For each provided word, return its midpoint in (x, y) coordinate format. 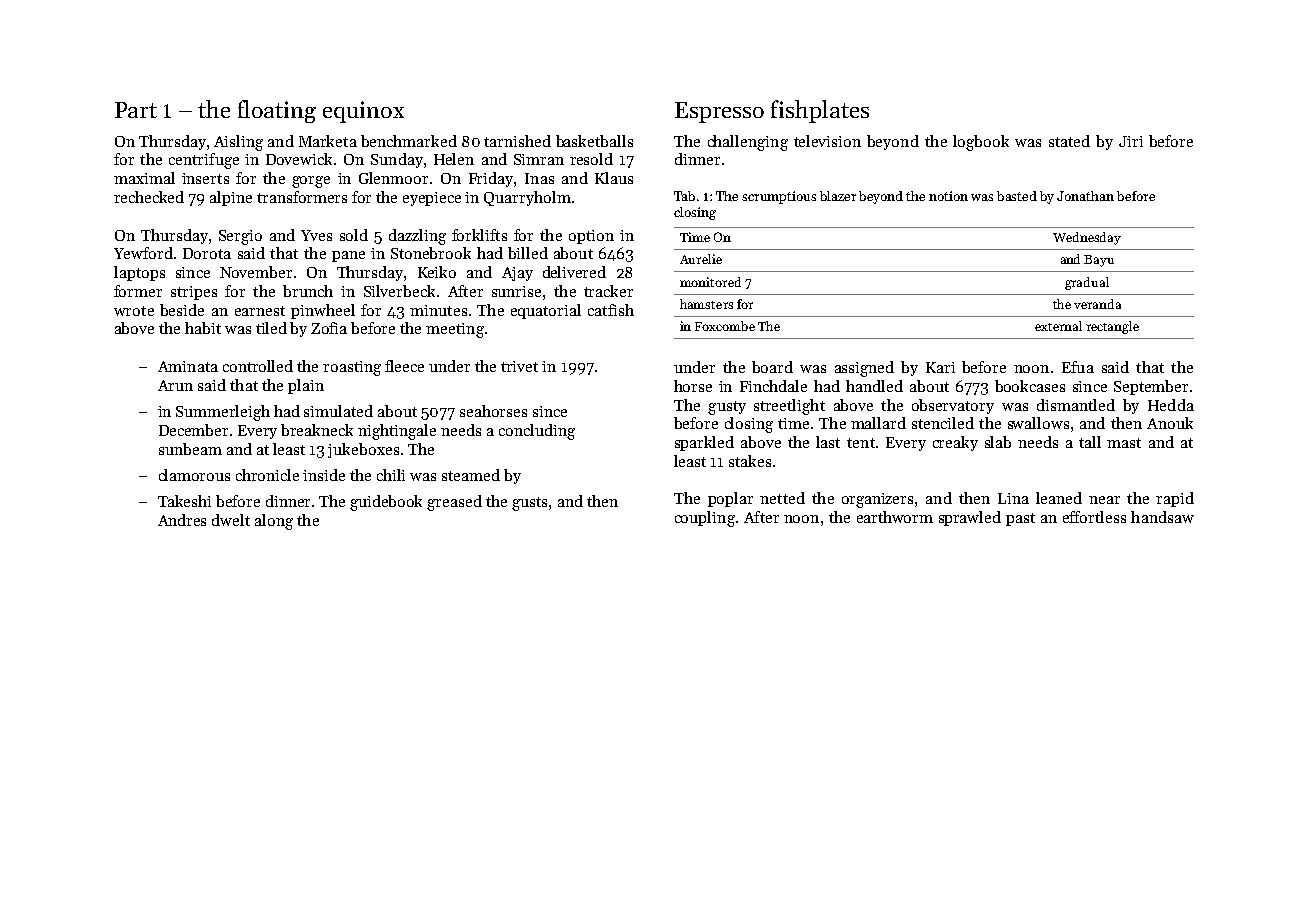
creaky (955, 443)
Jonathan (1085, 196)
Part (136, 110)
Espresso (719, 112)
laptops (139, 273)
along (274, 522)
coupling (705, 519)
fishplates (820, 111)
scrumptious (779, 197)
